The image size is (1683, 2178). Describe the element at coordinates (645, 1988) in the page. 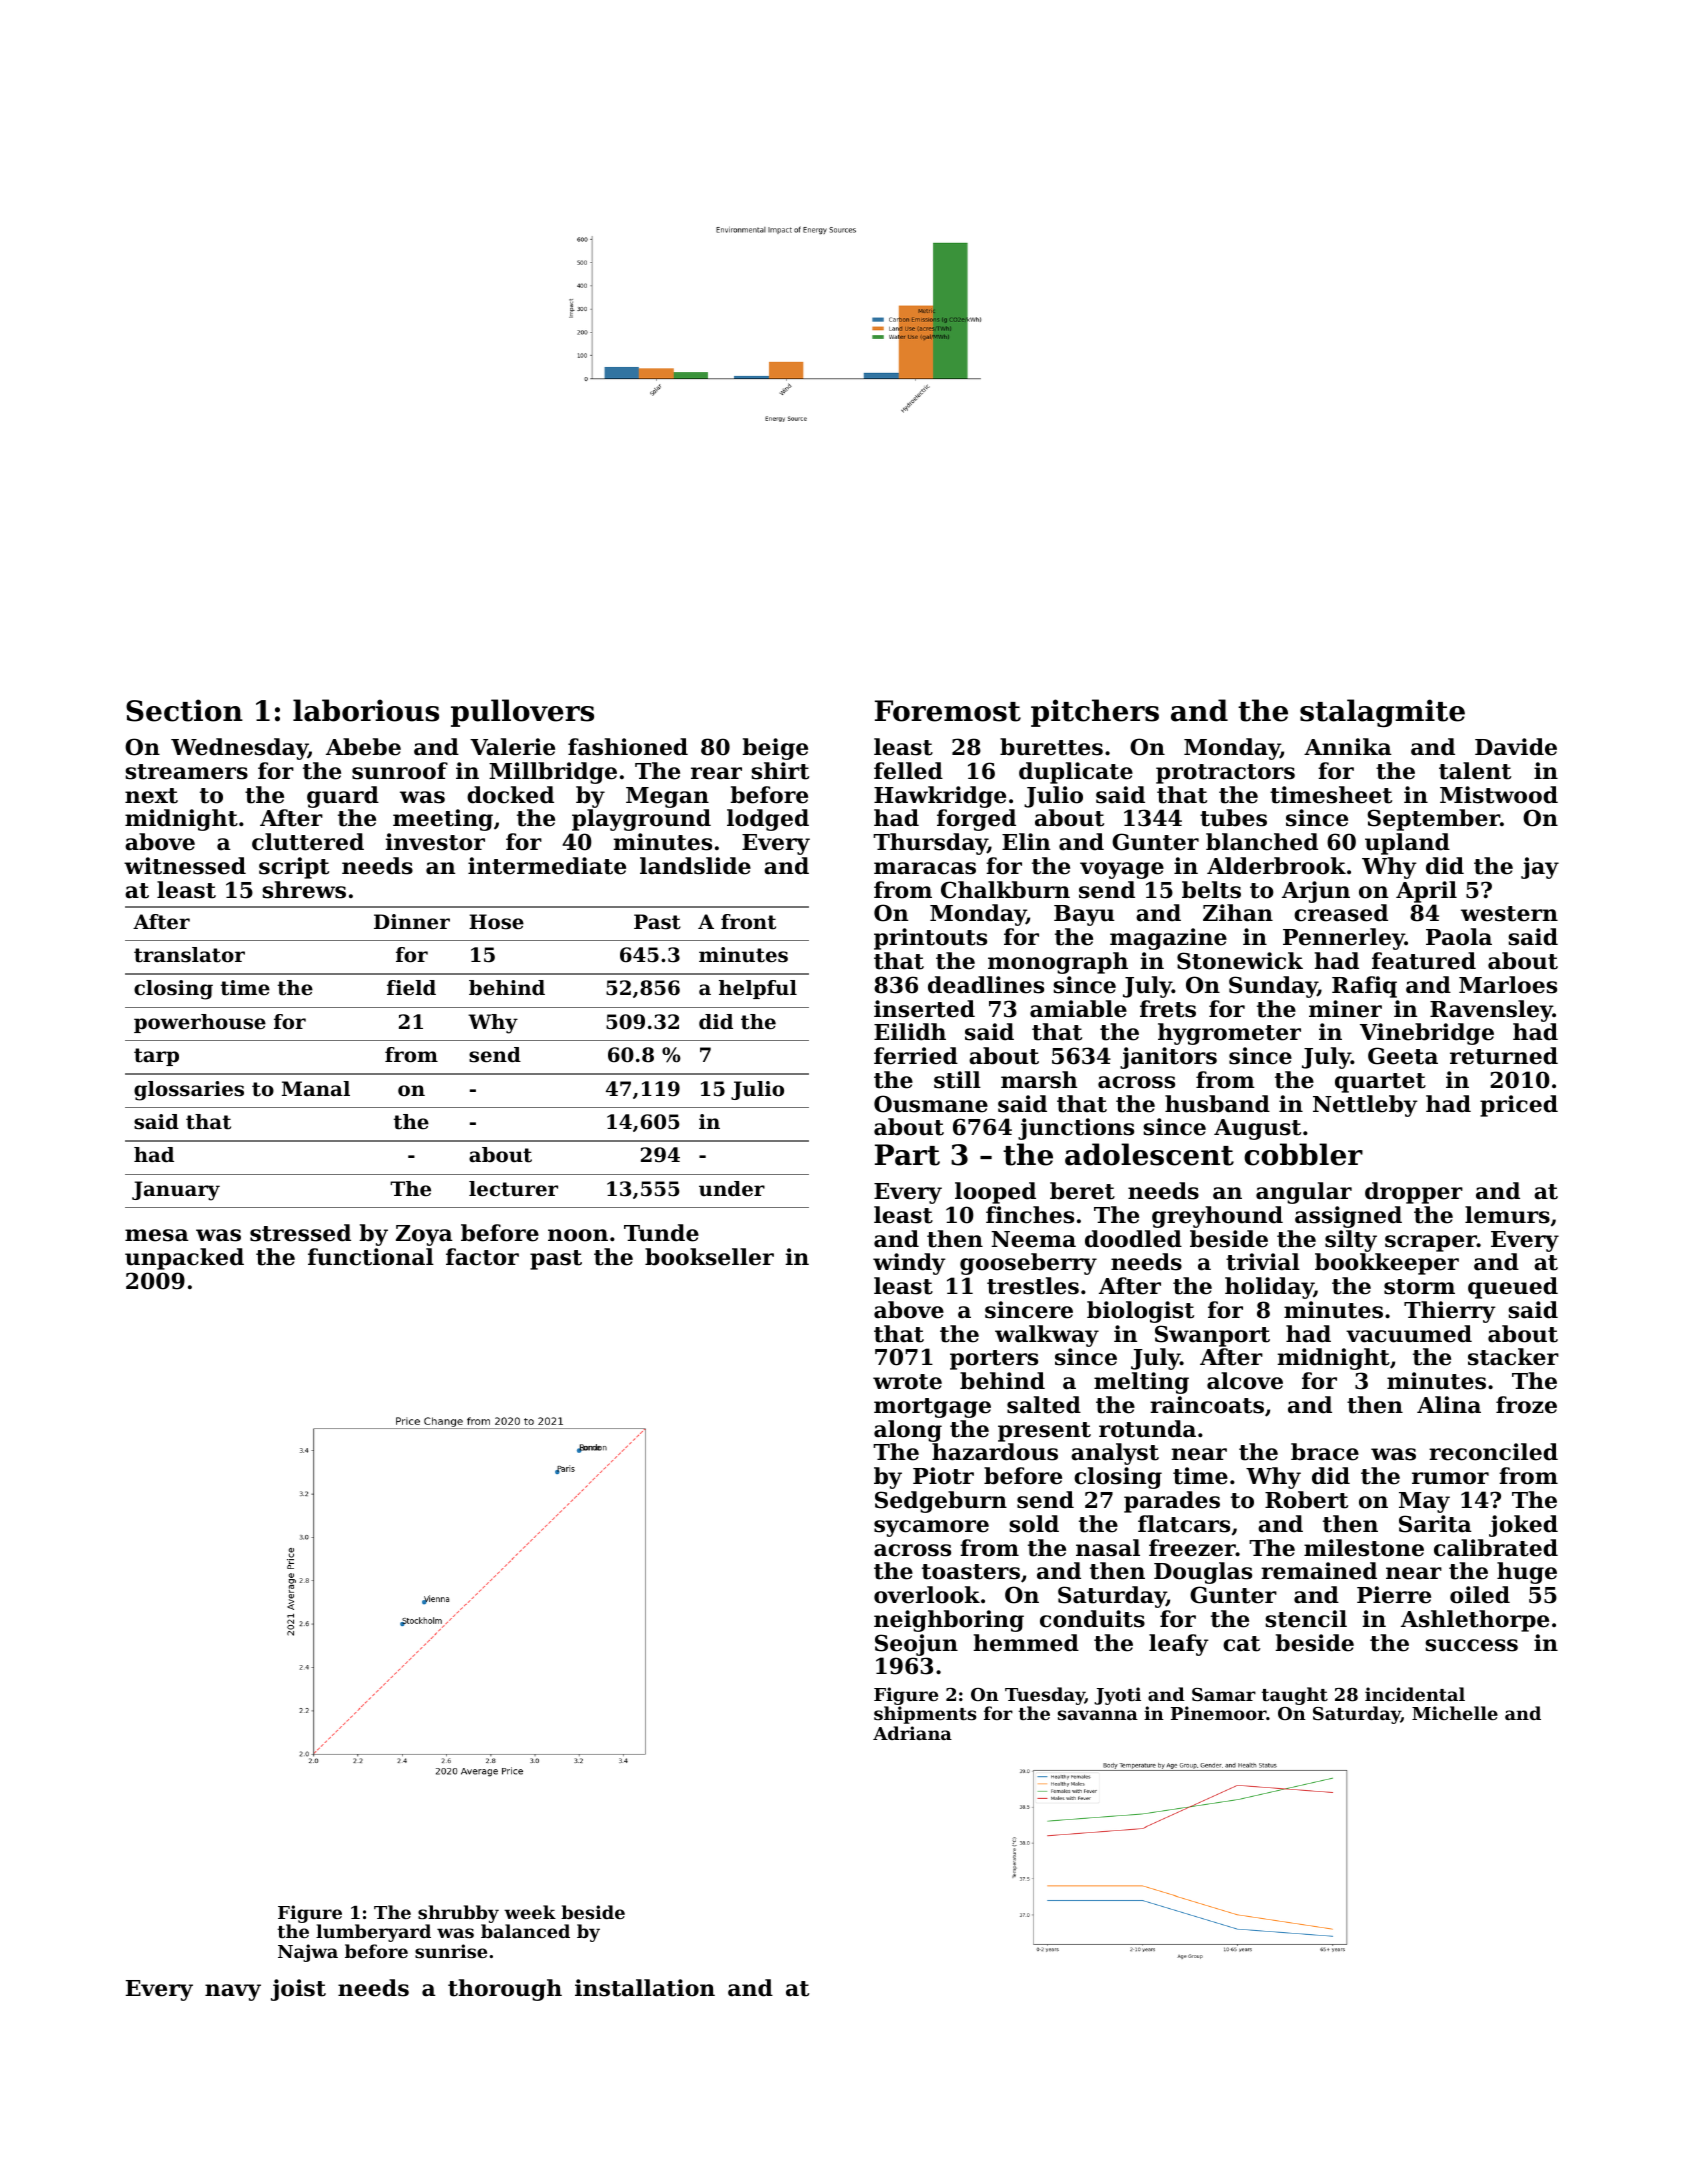

I see `installation` at that location.
